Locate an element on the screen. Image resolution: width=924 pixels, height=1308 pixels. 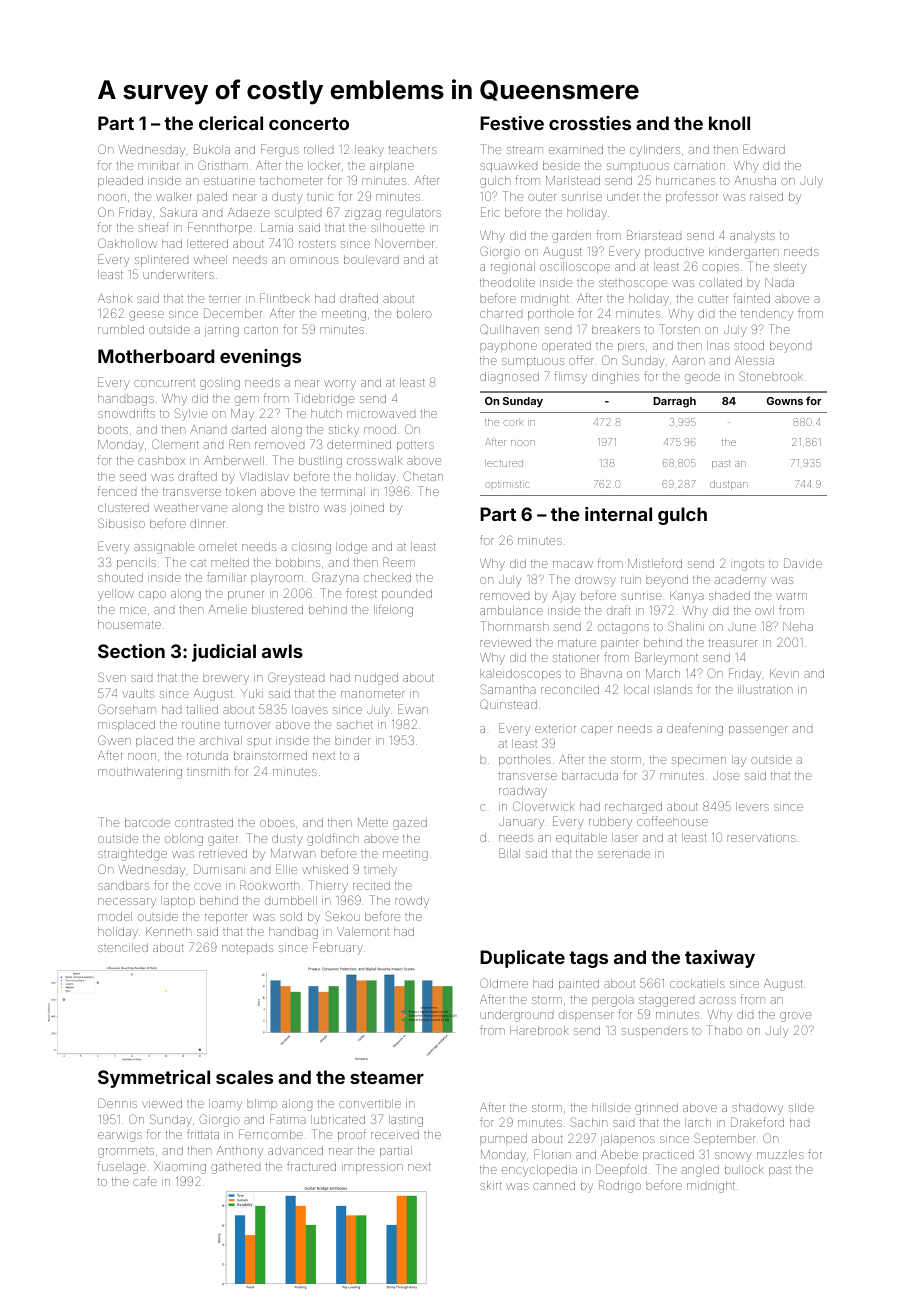
shadowy is located at coordinates (757, 1109).
